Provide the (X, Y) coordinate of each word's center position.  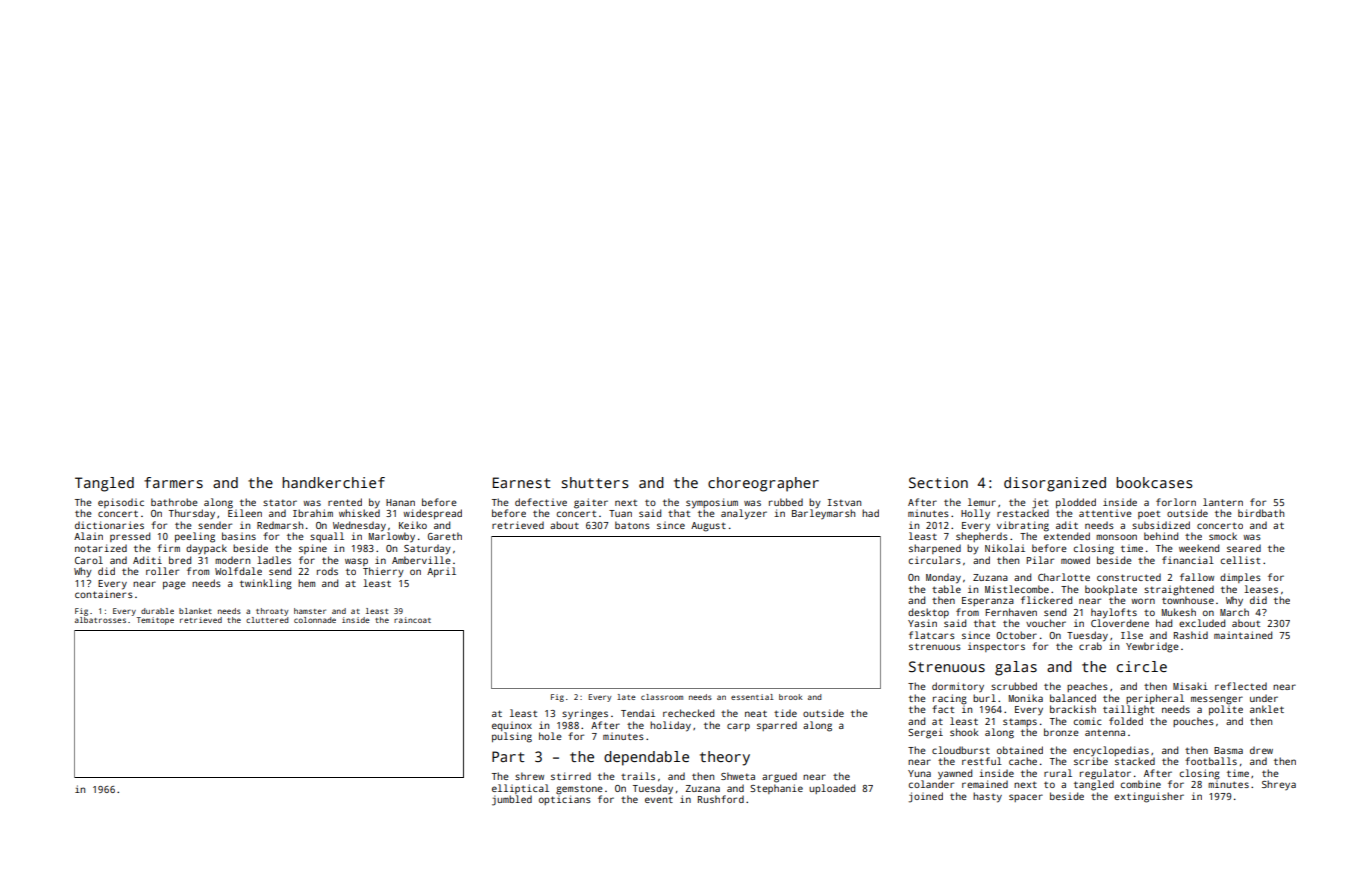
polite (1226, 710)
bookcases (1154, 482)
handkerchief (333, 482)
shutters (594, 482)
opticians (565, 800)
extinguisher (1149, 797)
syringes (585, 714)
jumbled (512, 800)
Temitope (155, 621)
